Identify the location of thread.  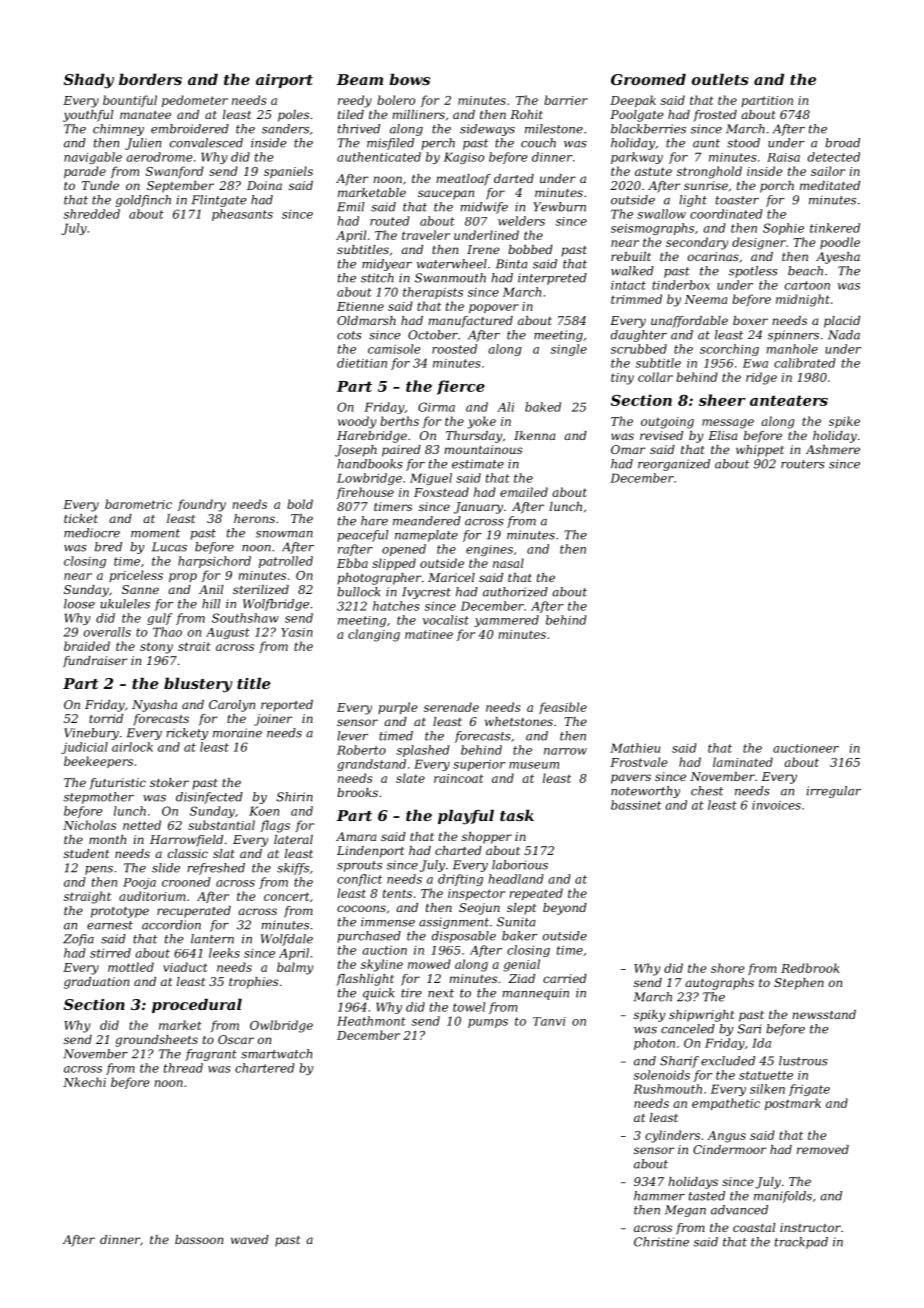
(183, 1068).
